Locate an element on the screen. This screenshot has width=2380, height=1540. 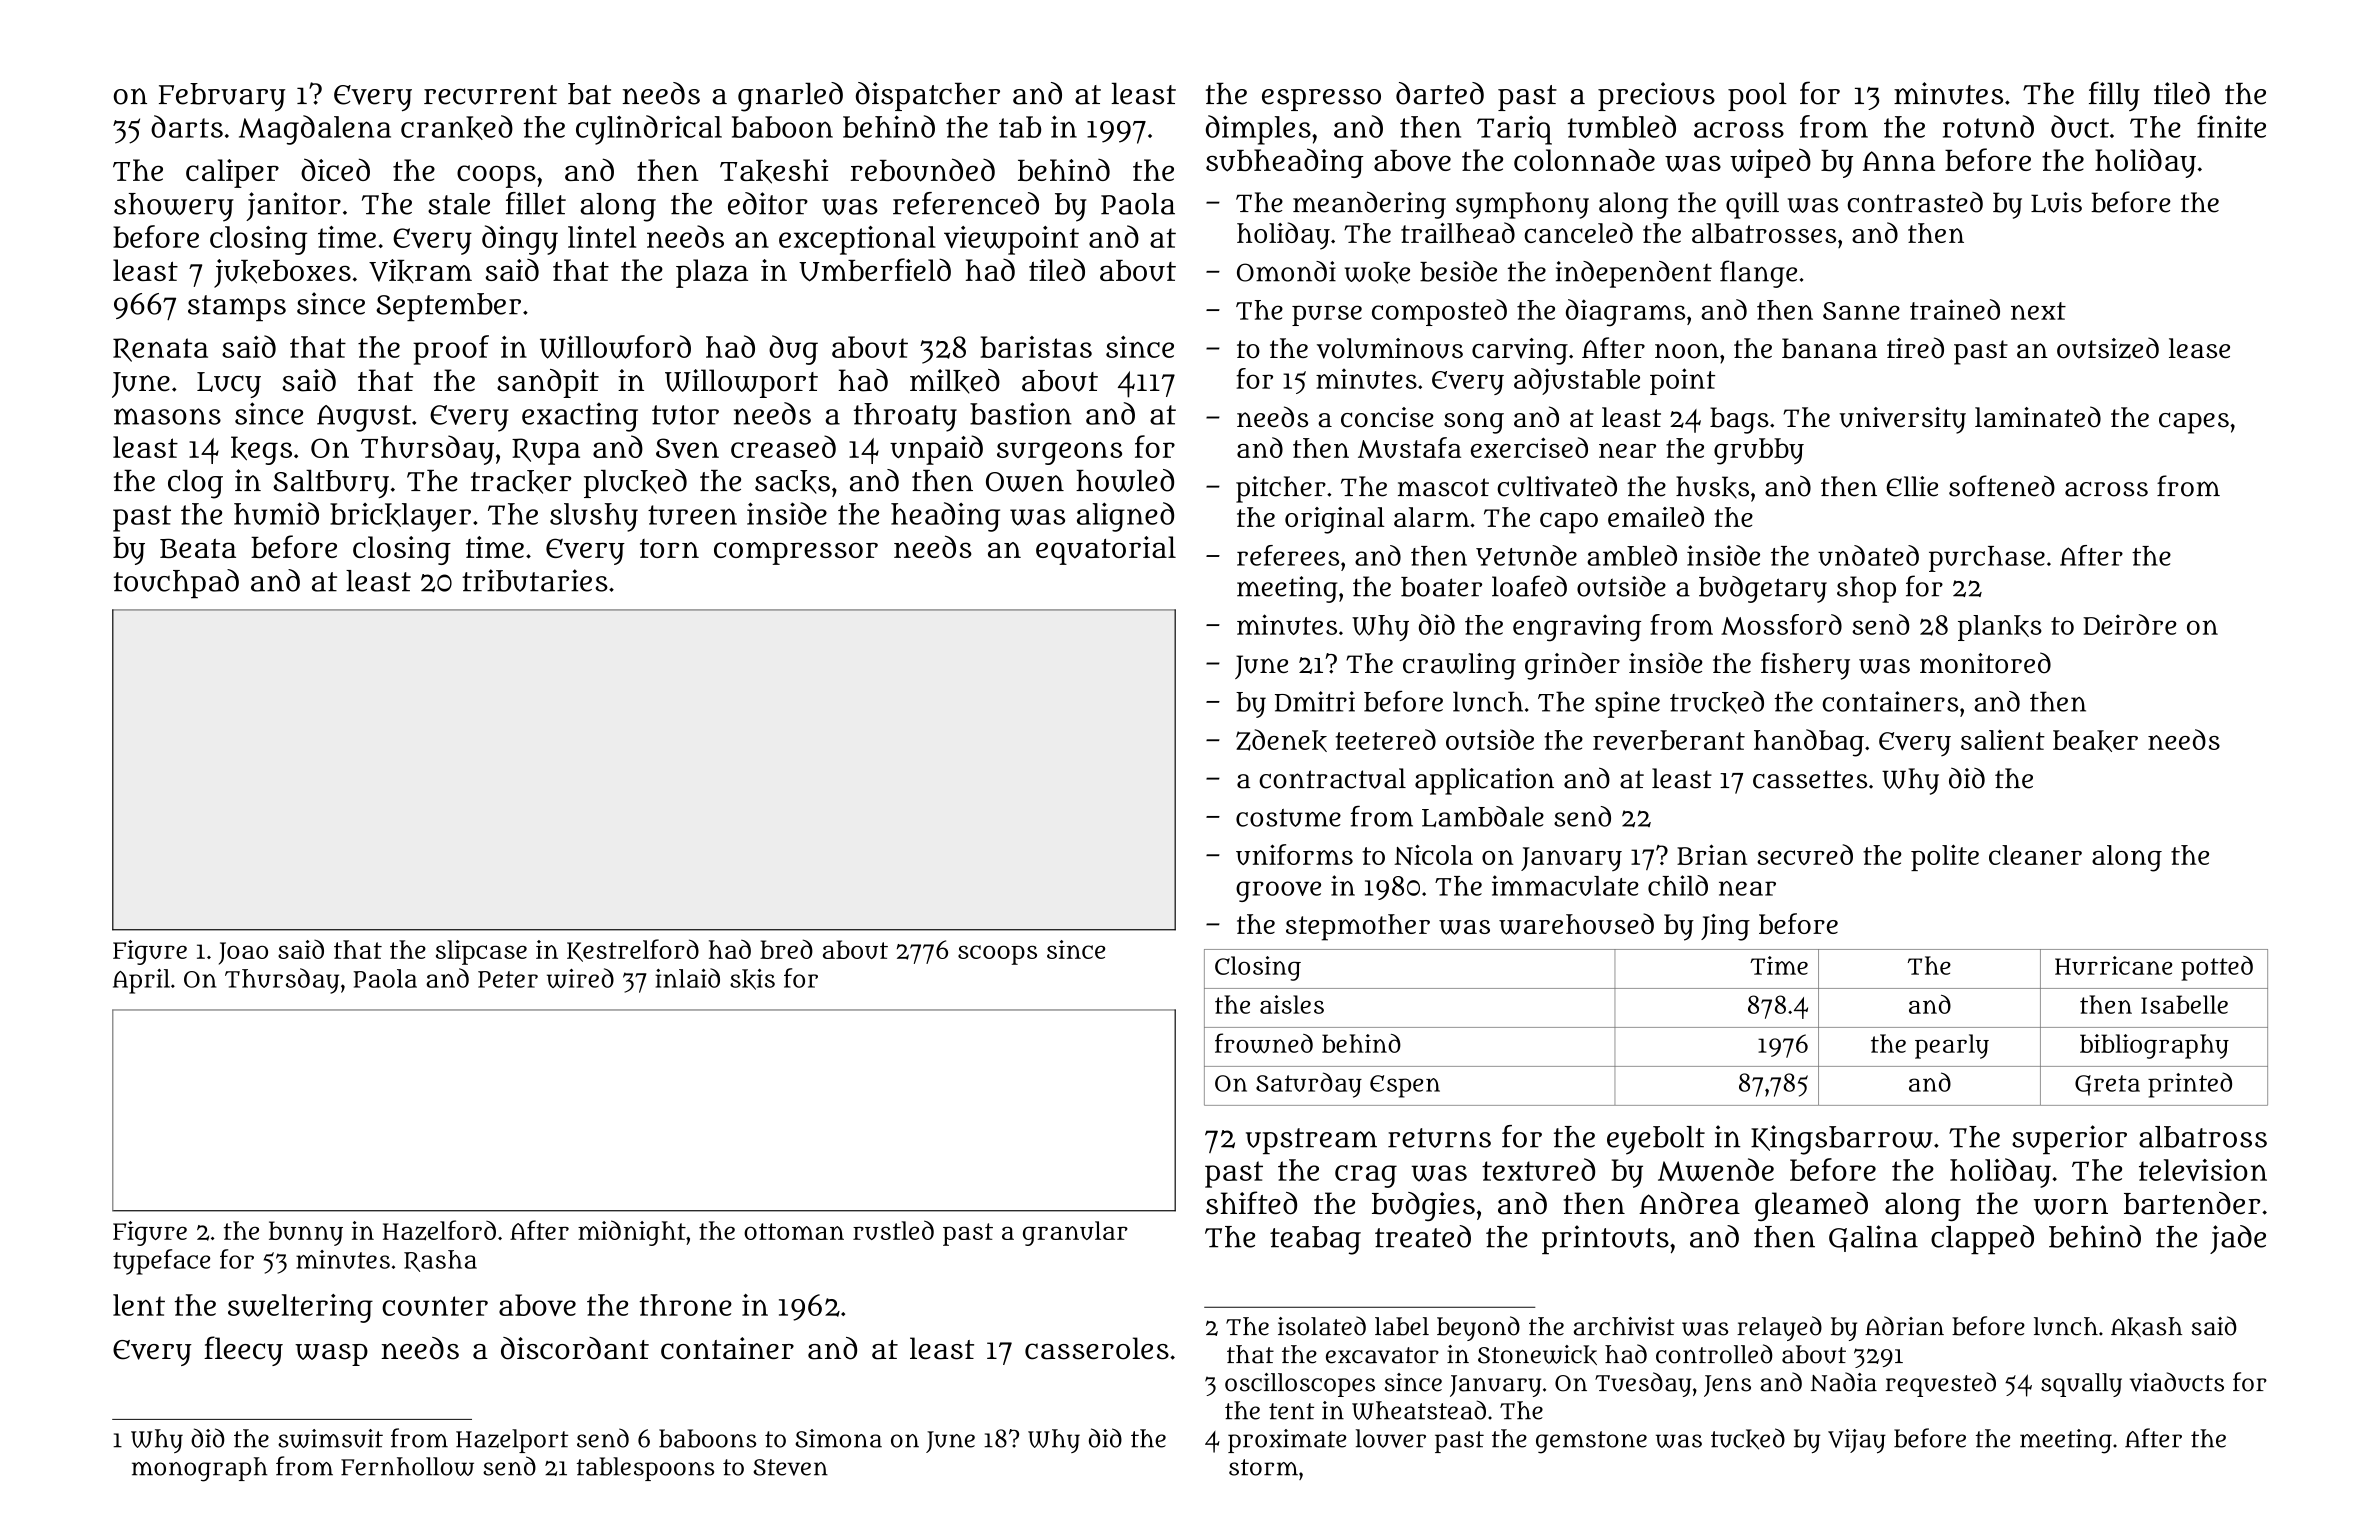
Hurricane is located at coordinates (2113, 965).
